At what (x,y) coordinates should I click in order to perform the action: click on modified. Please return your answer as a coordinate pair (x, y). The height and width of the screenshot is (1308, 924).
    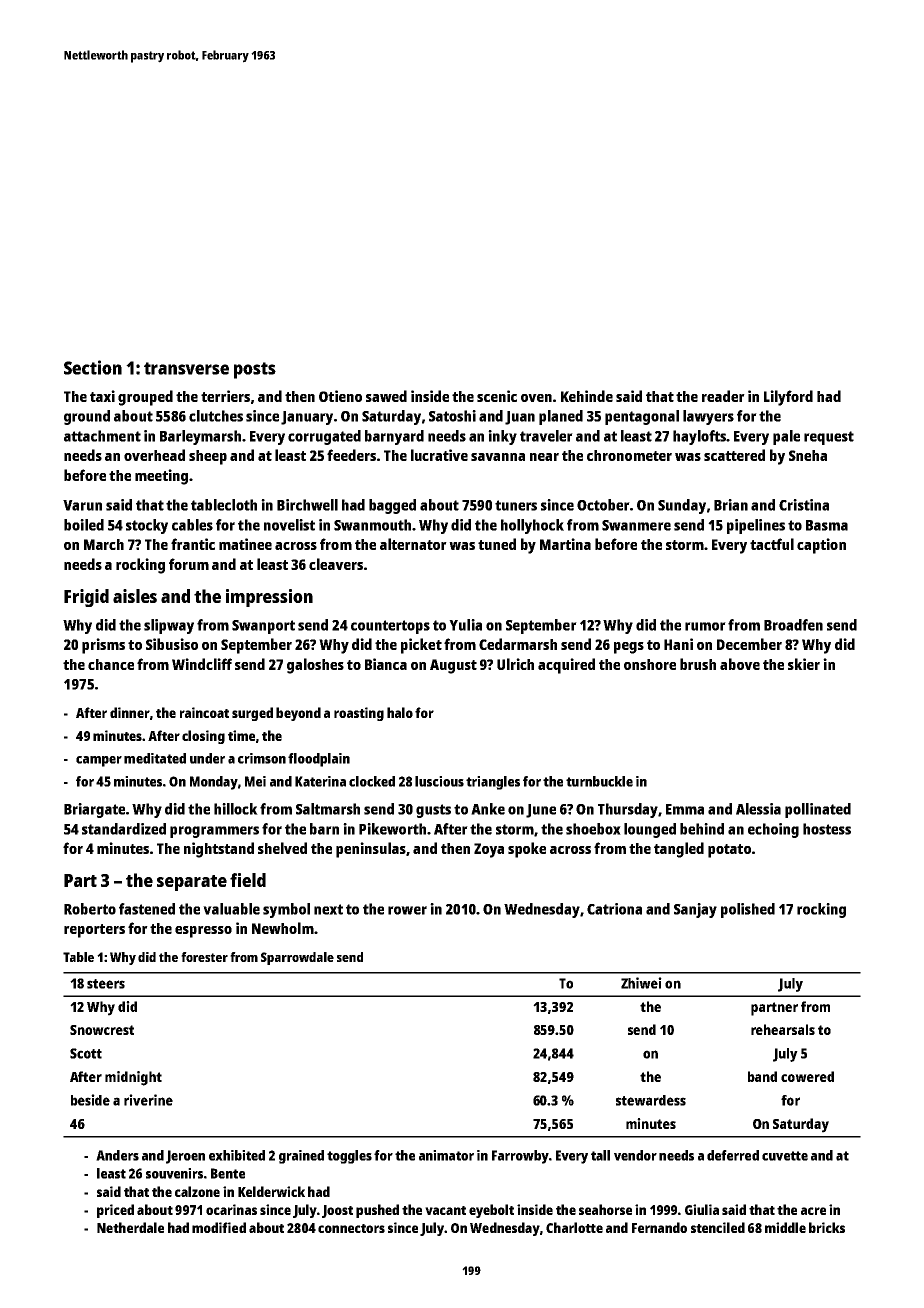
    Looking at the image, I should click on (219, 1227).
